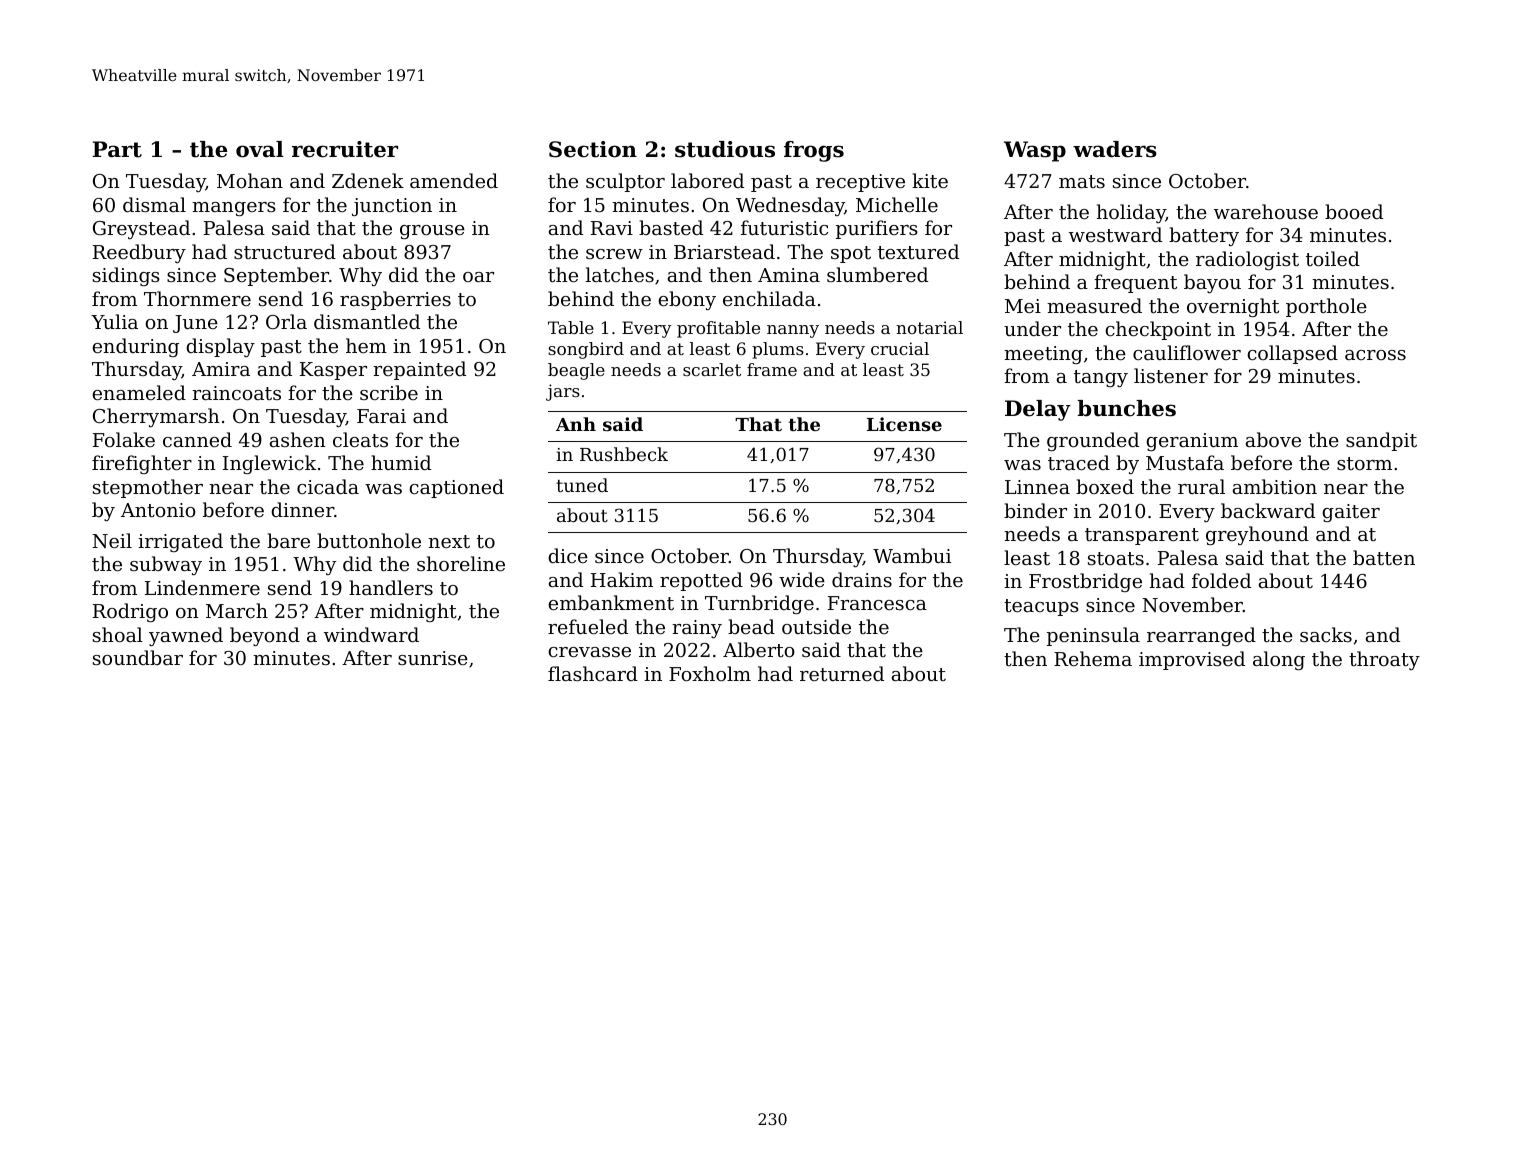 The height and width of the image is (1170, 1515). What do you see at coordinates (912, 555) in the image?
I see `Wambui` at bounding box center [912, 555].
